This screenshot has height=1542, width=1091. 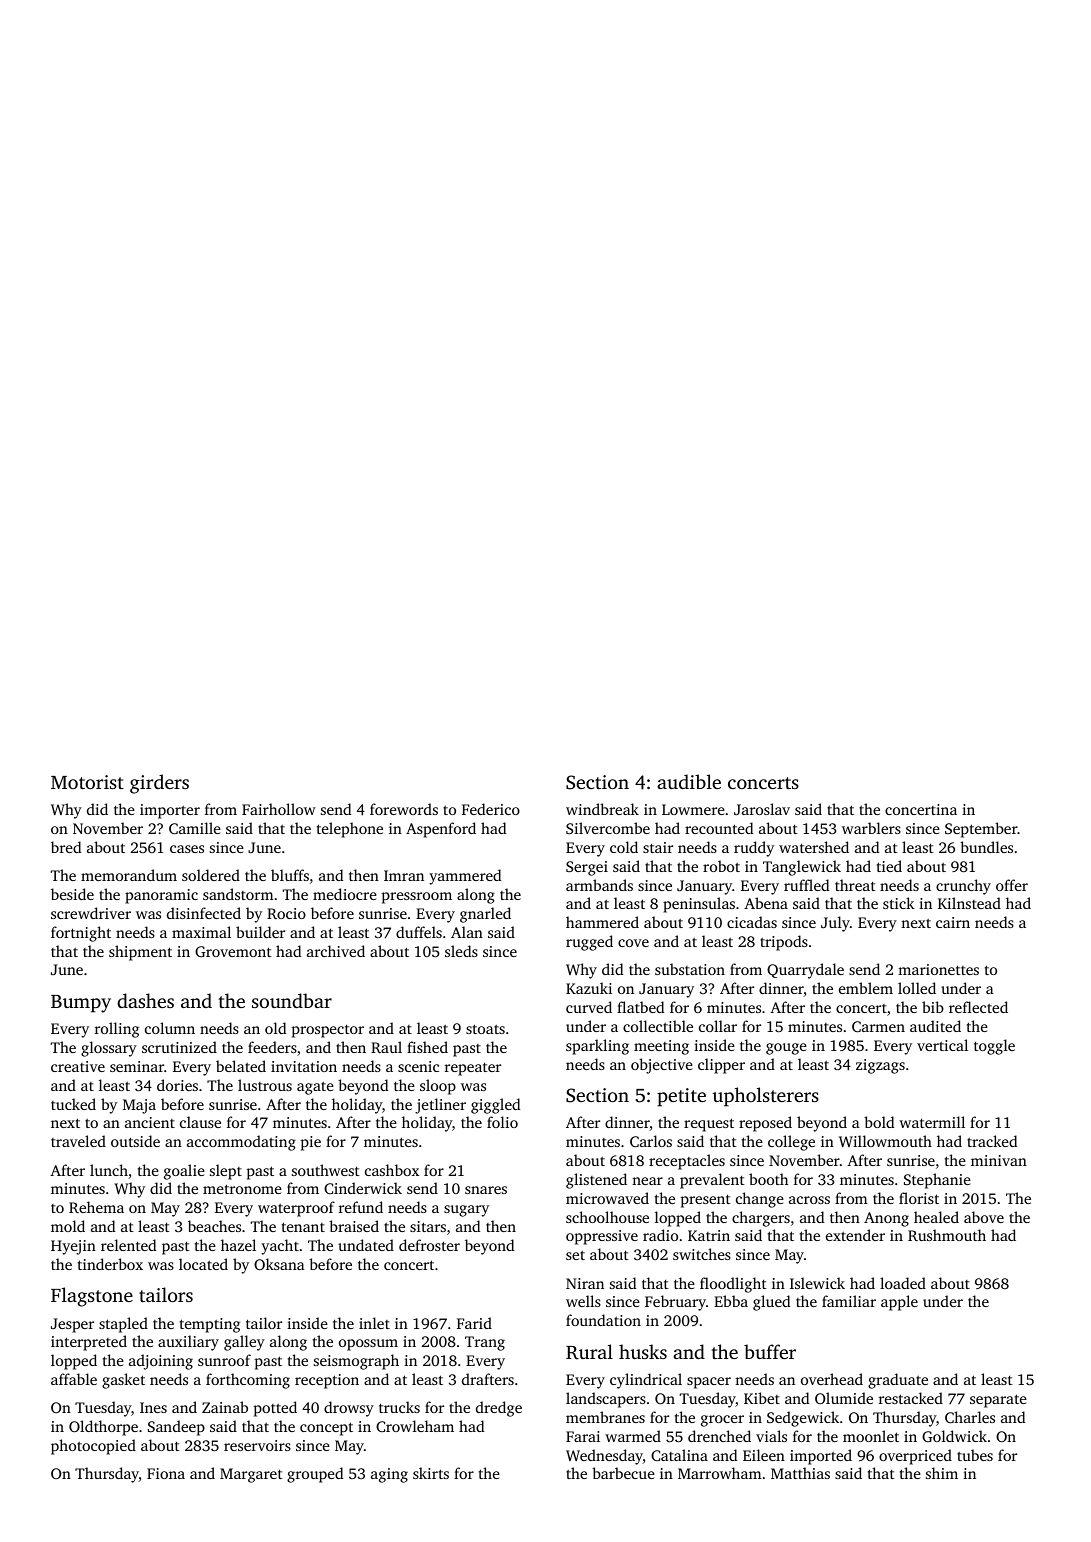 I want to click on September, so click(x=981, y=830).
